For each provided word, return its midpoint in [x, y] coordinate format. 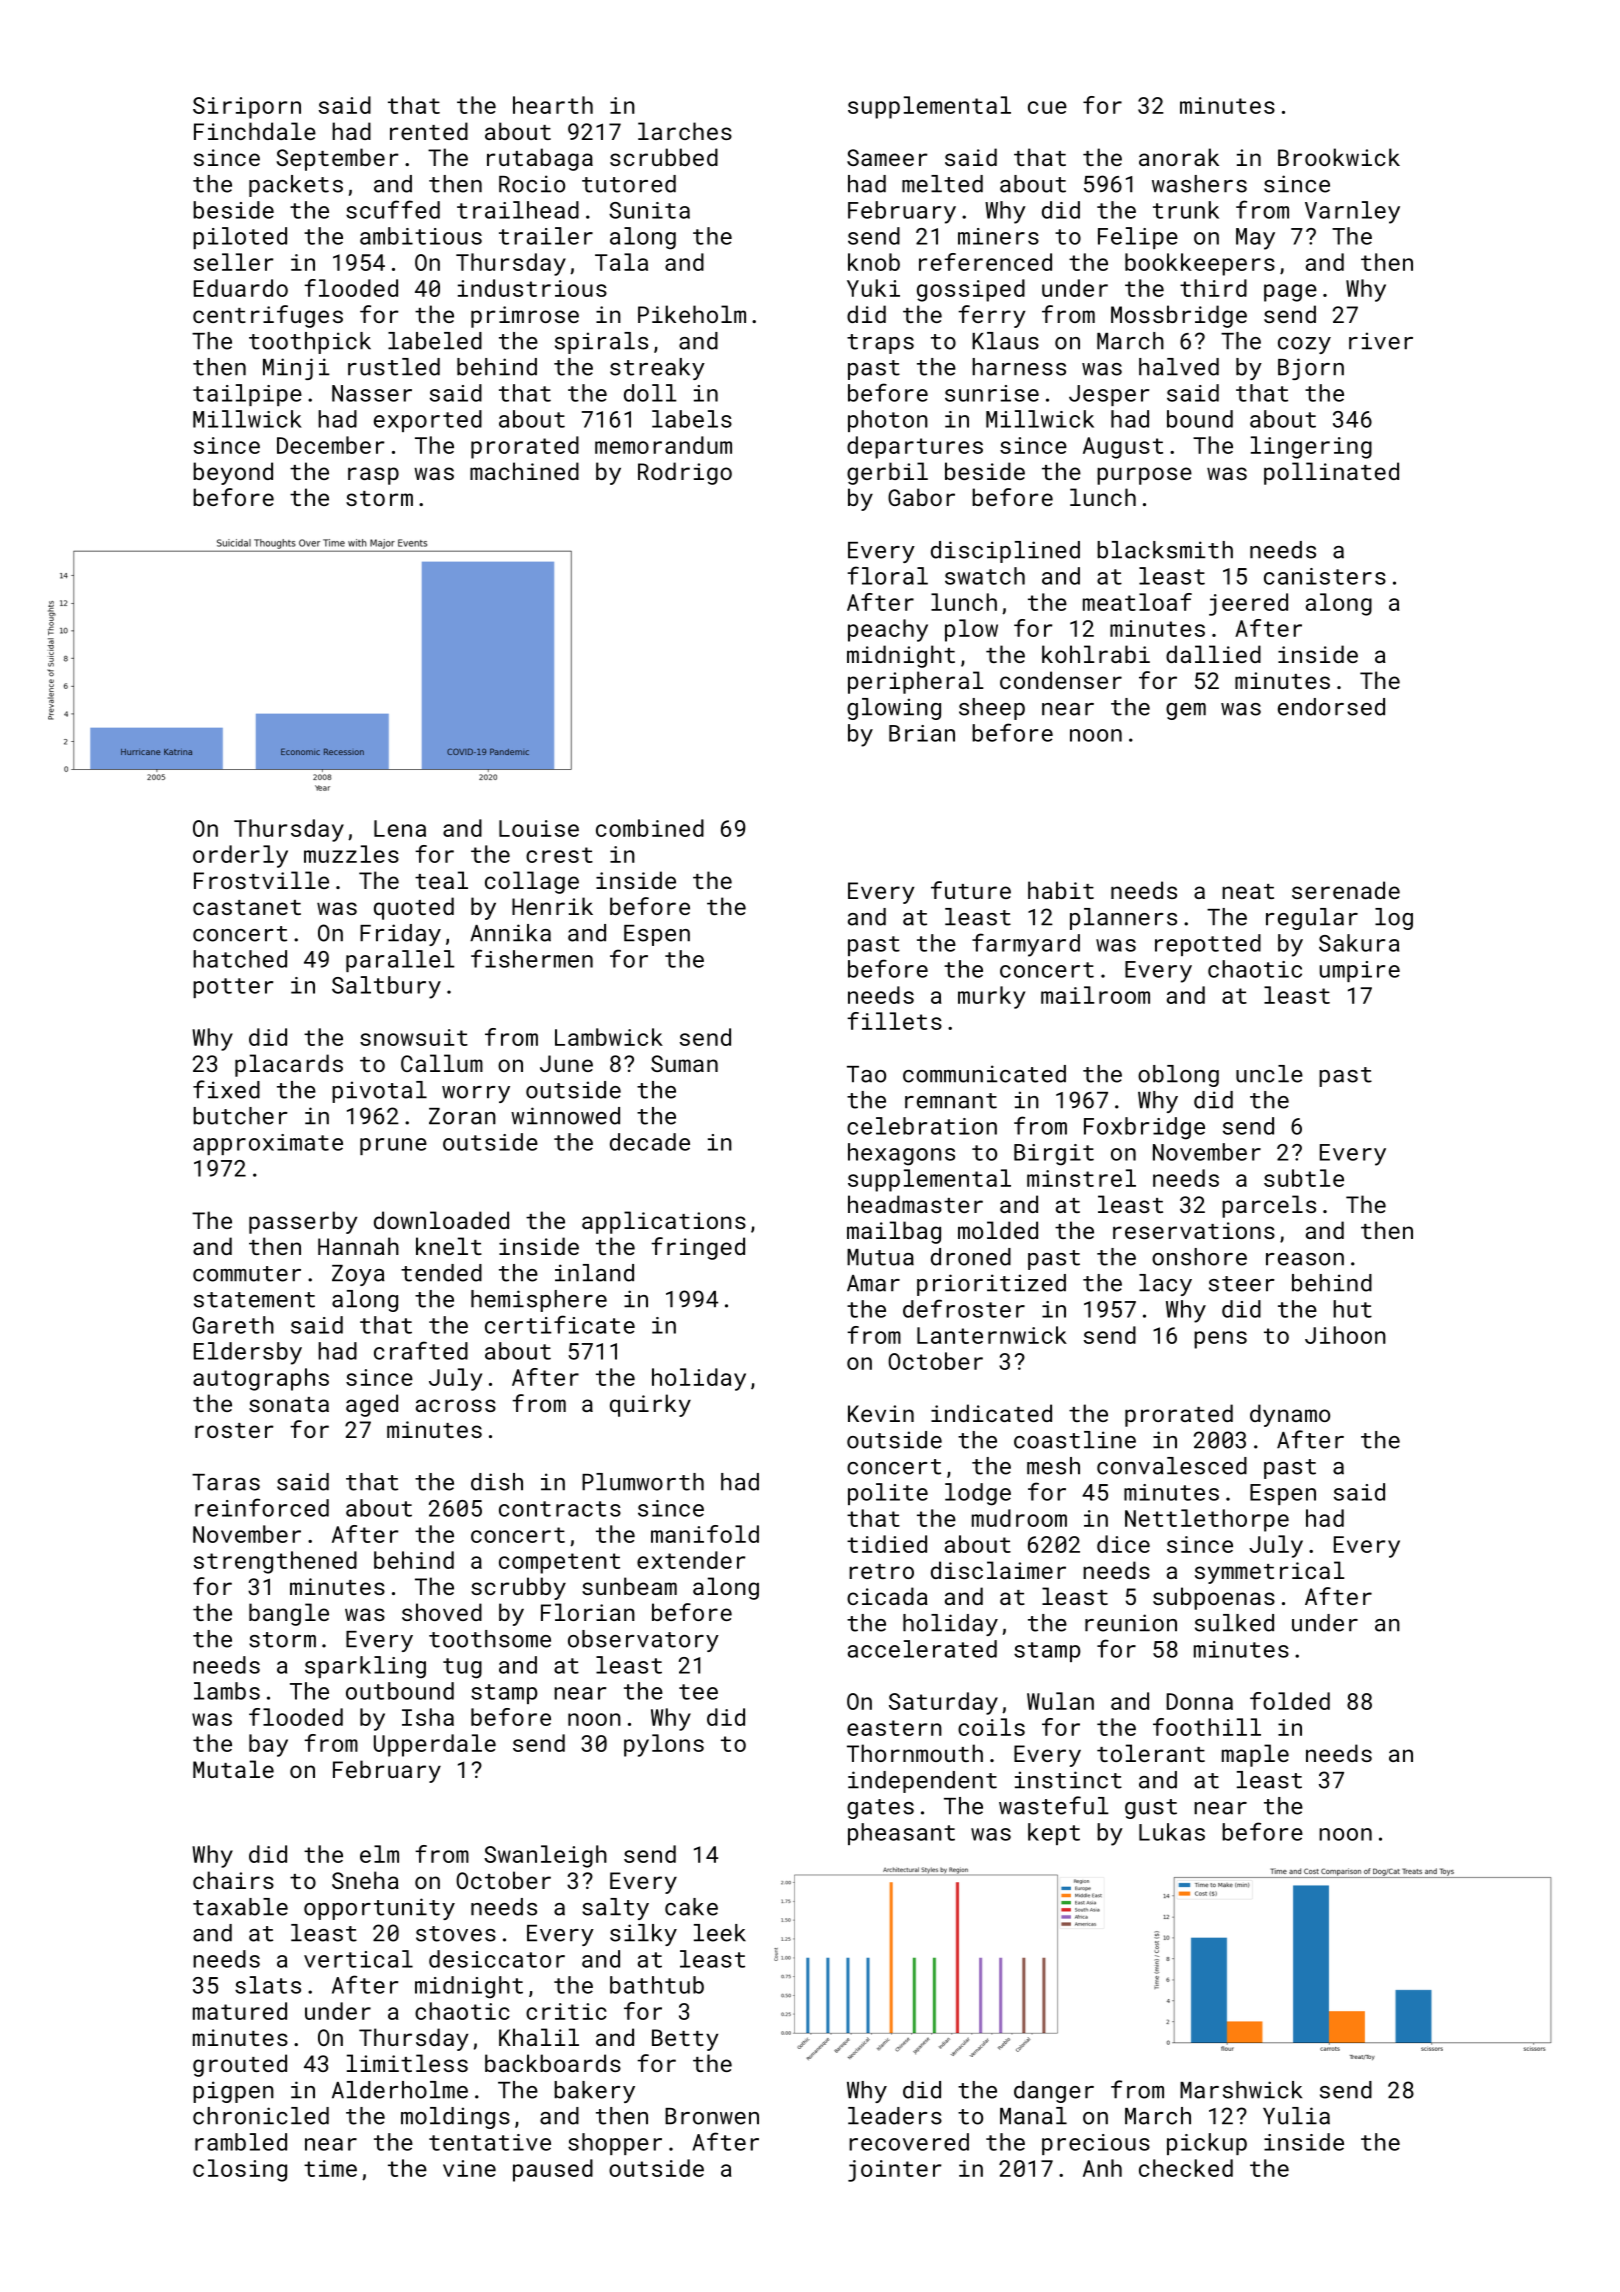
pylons [664, 1745]
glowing [894, 709]
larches [685, 131]
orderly [240, 856]
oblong [1178, 1076]
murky [991, 997]
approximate [268, 1144]
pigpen [233, 2092]
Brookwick [1339, 157]
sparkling [365, 1667]
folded [1290, 1701]
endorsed [1331, 707]
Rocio [532, 184]
